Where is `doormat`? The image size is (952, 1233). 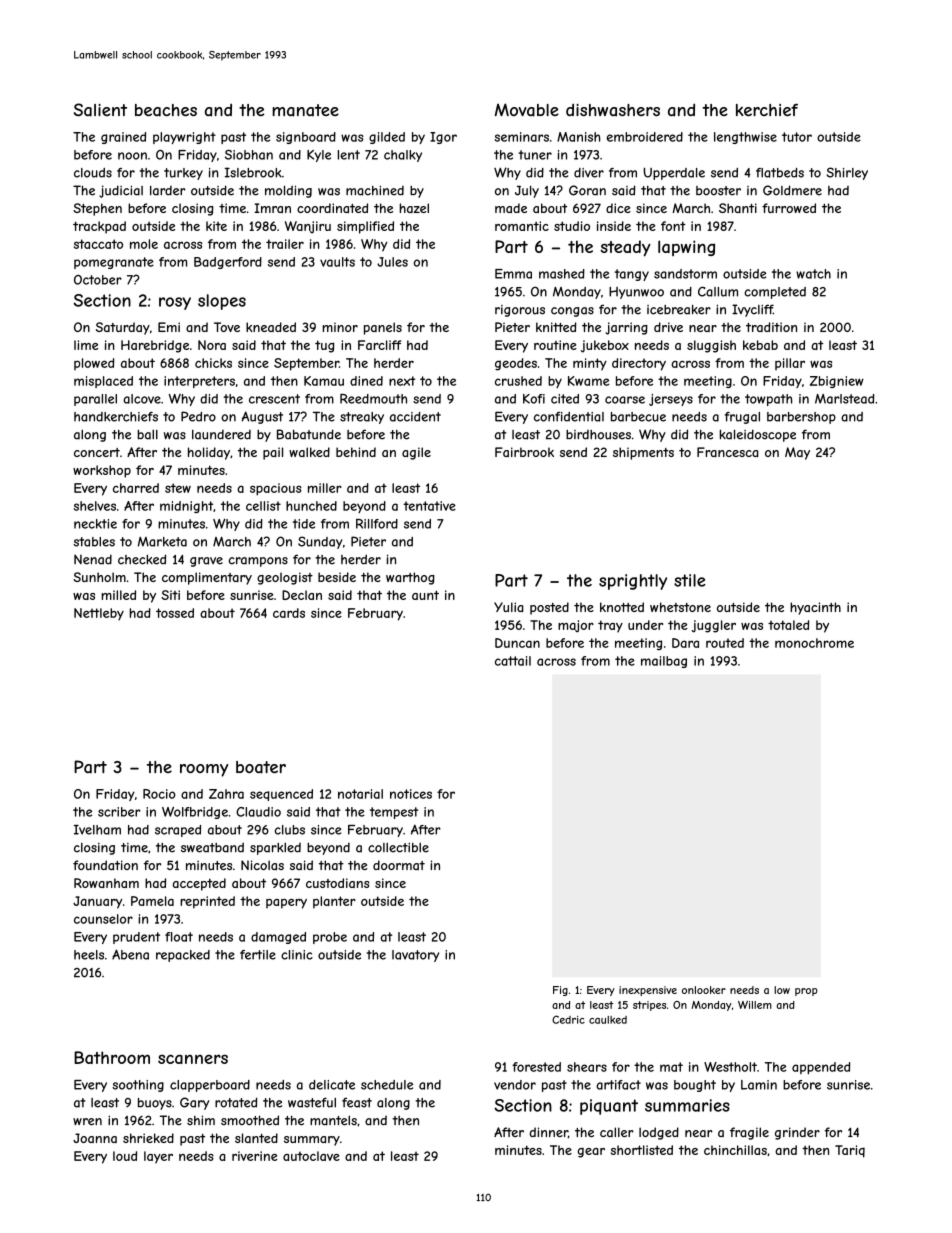
doormat is located at coordinates (399, 865).
